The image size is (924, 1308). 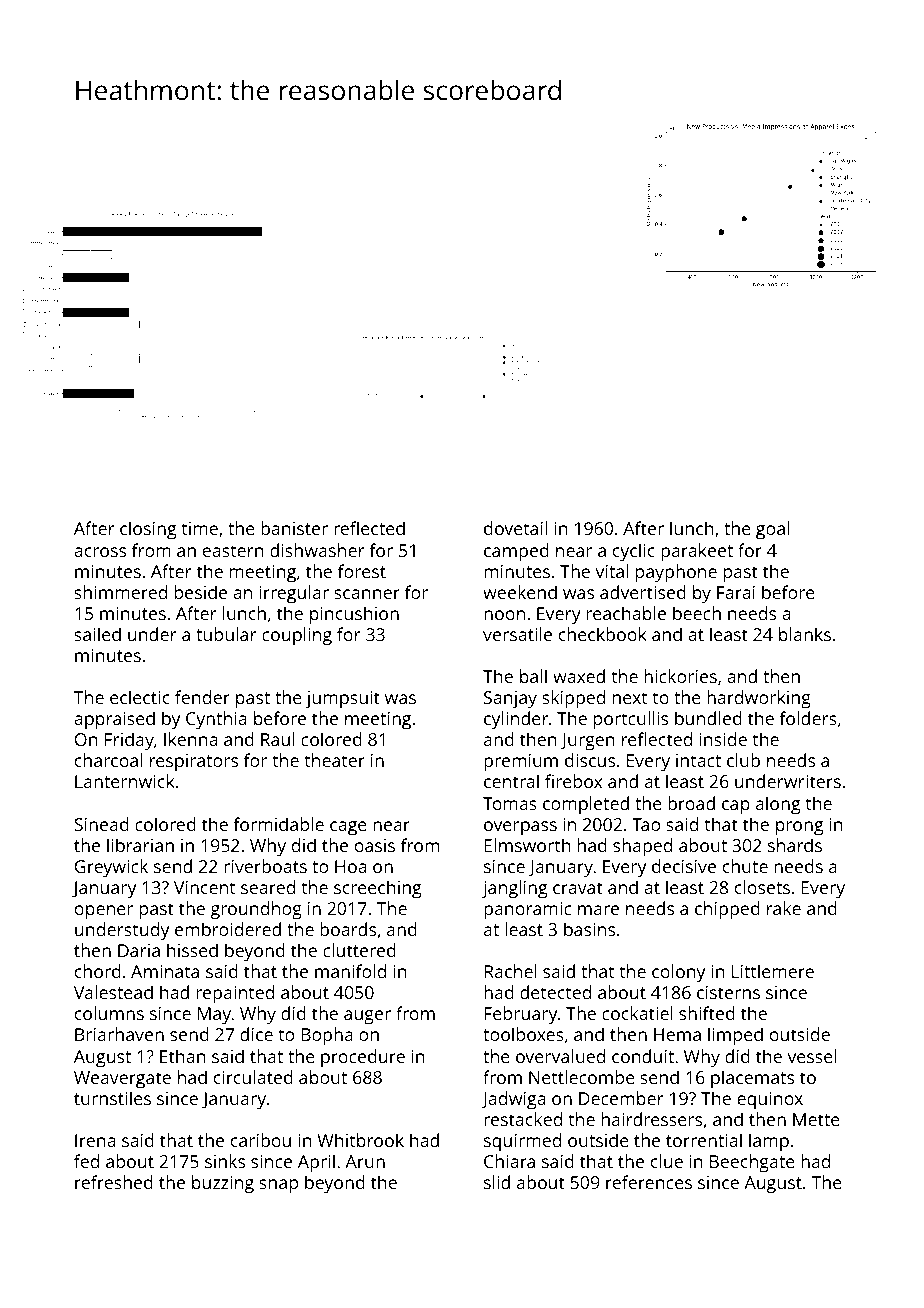 I want to click on Ikenna, so click(x=190, y=739).
